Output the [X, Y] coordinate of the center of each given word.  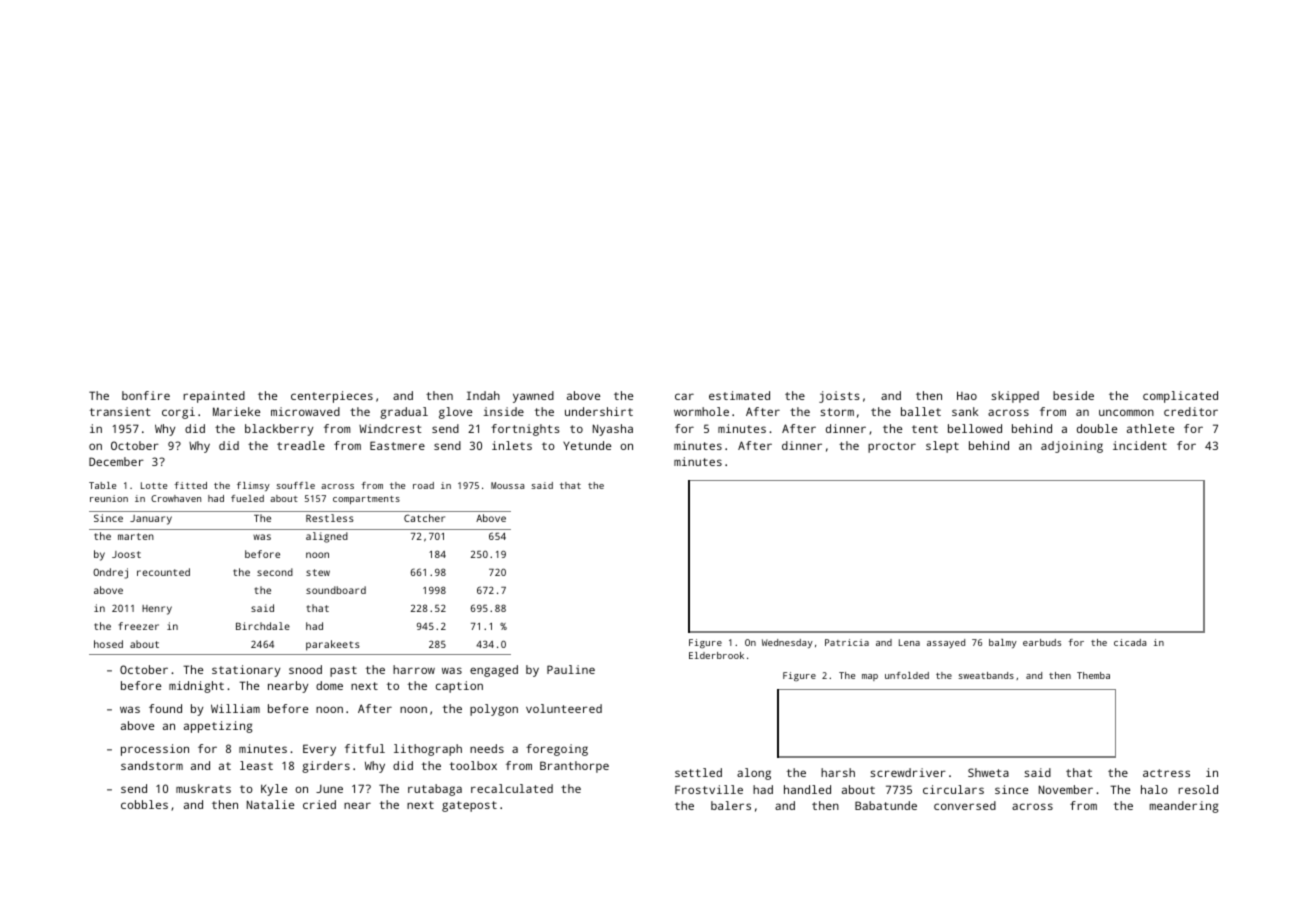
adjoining [1072, 447]
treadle [301, 445]
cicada [1130, 642]
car [684, 396]
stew [318, 572]
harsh [838, 772]
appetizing [218, 727]
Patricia [847, 642]
